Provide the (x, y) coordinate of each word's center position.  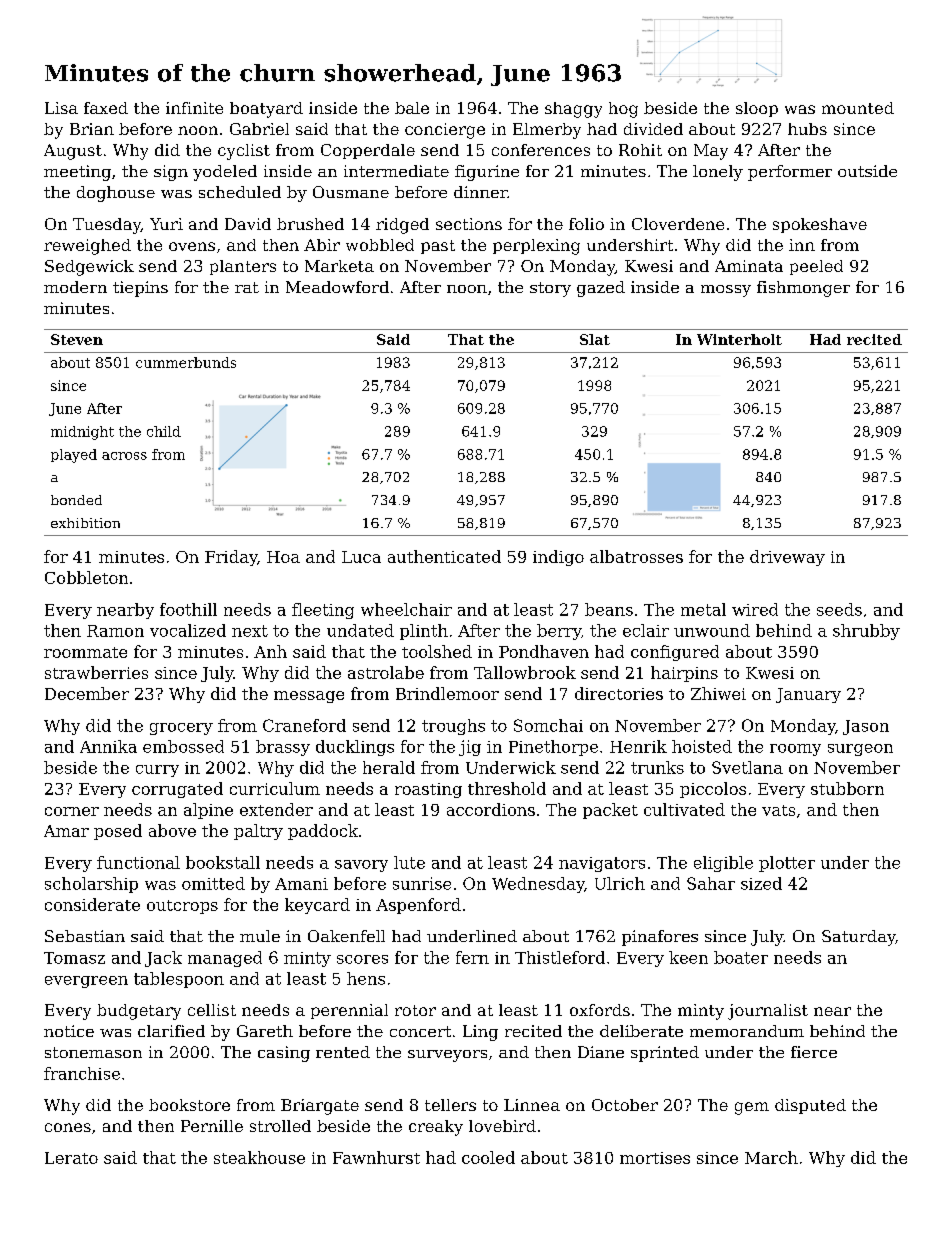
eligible (723, 864)
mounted (858, 108)
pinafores (660, 938)
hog (623, 110)
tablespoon (179, 980)
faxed (106, 108)
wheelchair (406, 609)
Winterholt (739, 339)
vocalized (188, 630)
